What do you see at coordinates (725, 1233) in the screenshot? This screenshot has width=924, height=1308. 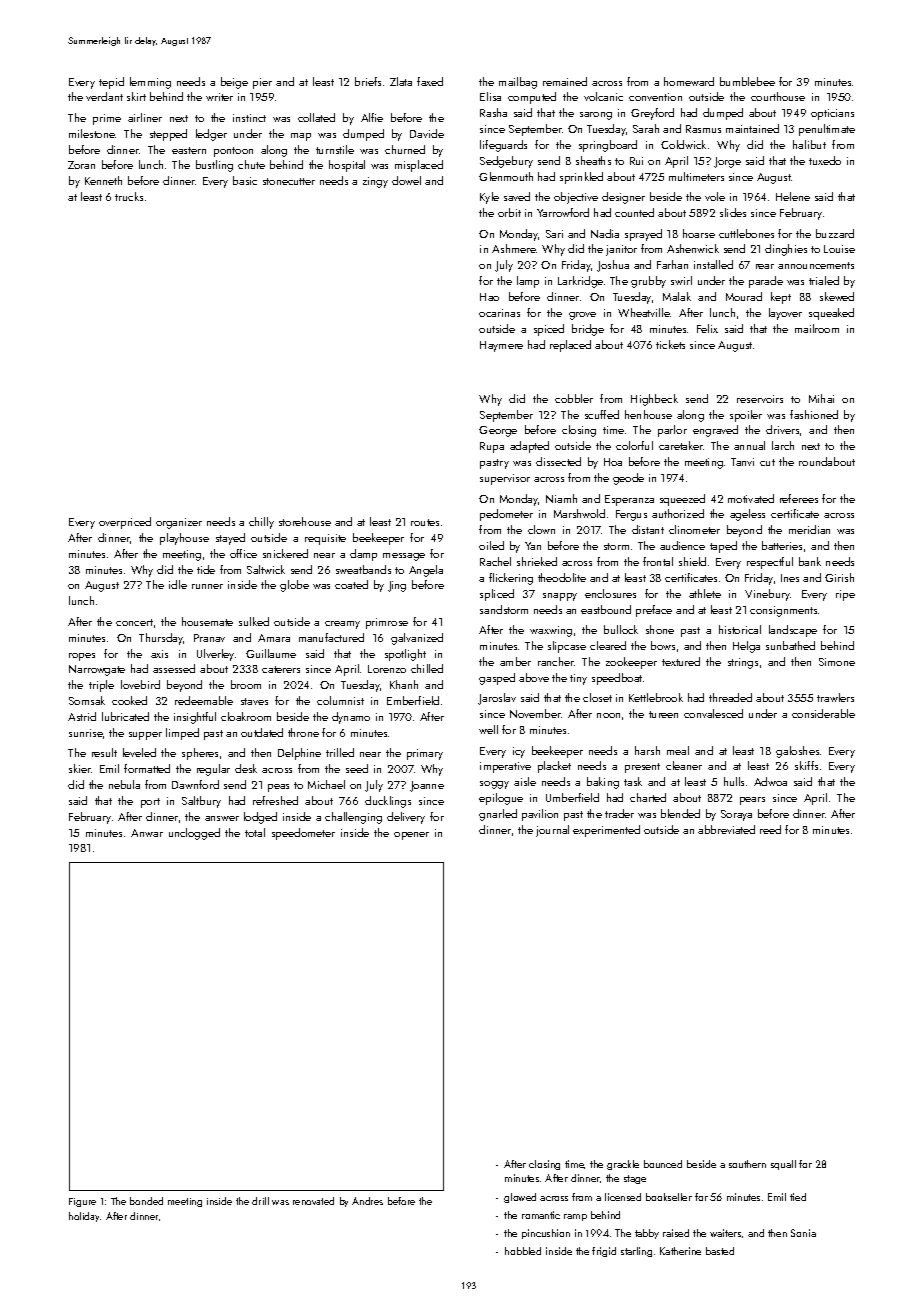 I see `waiters` at bounding box center [725, 1233].
